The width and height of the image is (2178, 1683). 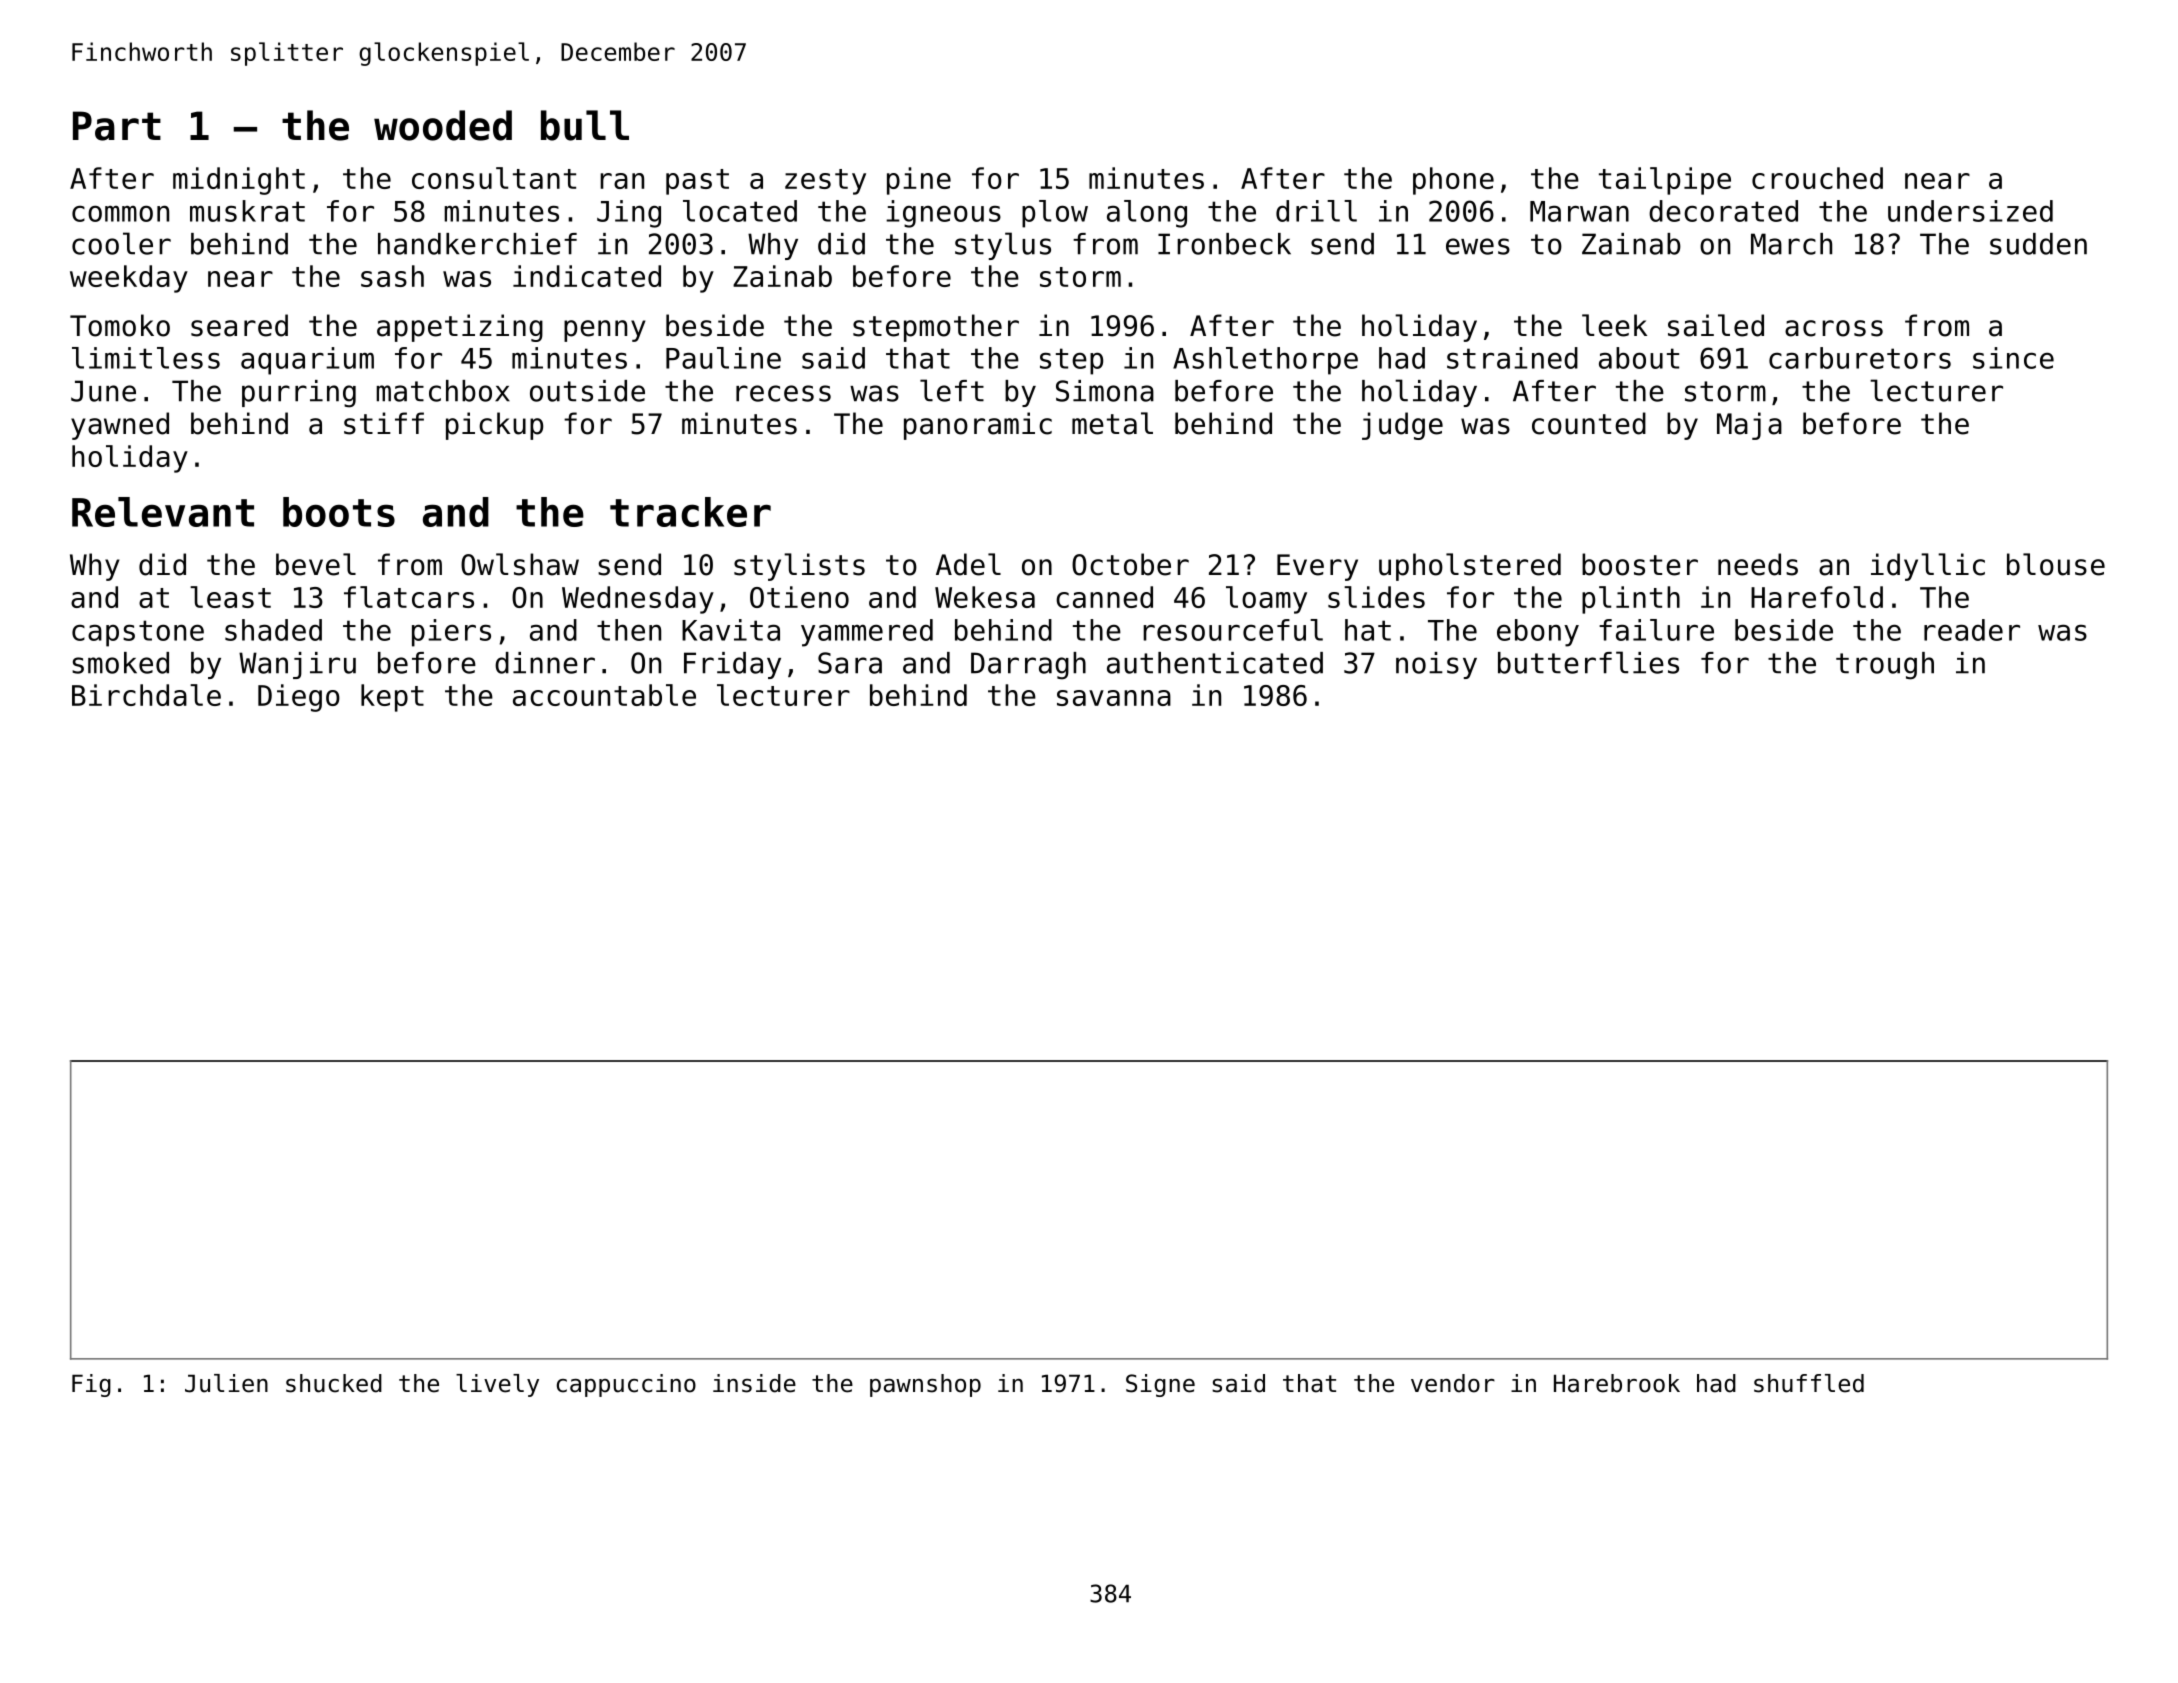 I want to click on pine, so click(x=919, y=181).
